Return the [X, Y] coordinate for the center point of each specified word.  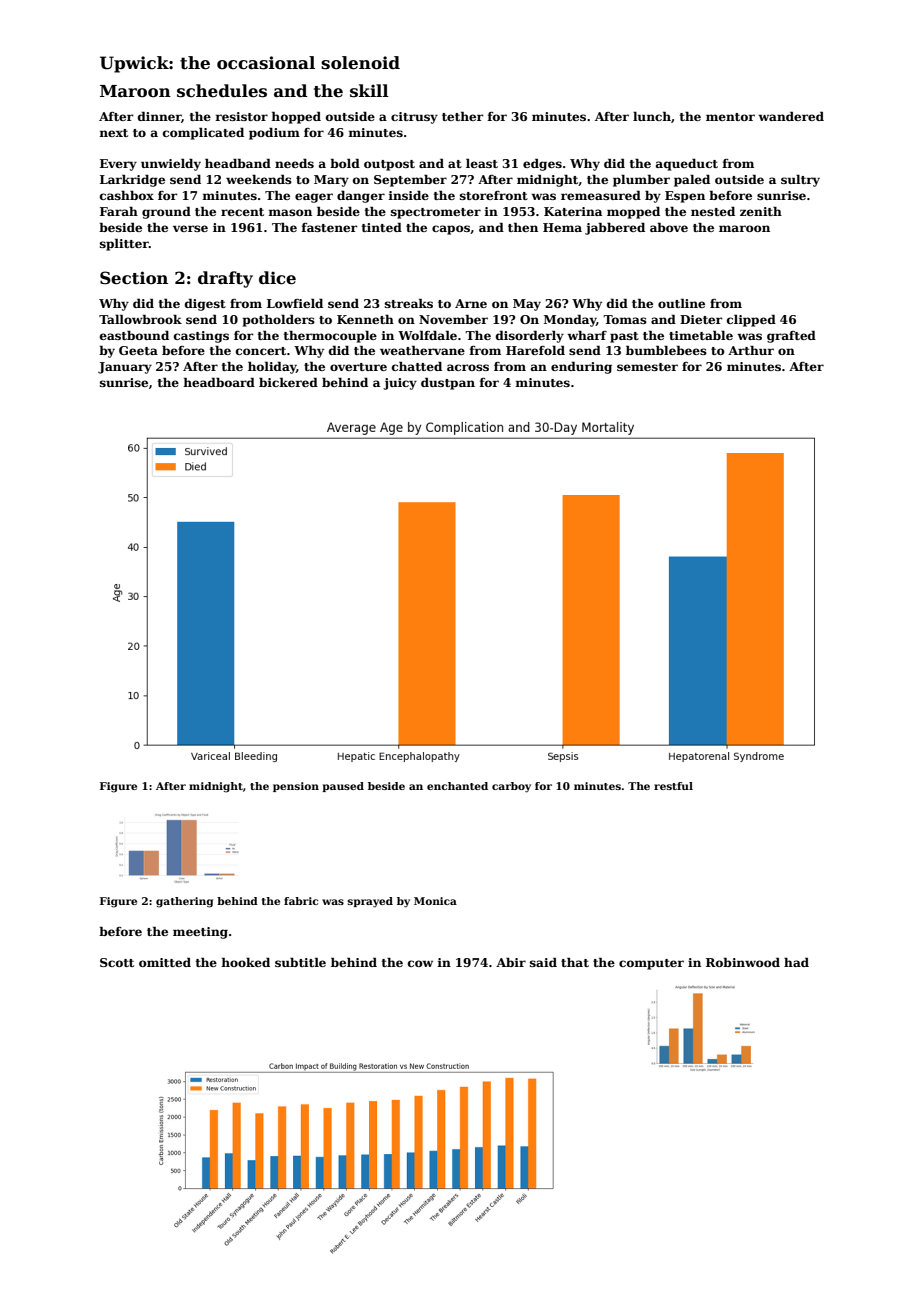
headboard [219, 382]
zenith [761, 211]
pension [296, 787]
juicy [400, 384]
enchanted [457, 786]
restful [673, 786]
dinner [160, 117]
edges [542, 164]
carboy [511, 787]
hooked [245, 962]
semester [647, 367]
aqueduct [687, 164]
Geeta [138, 350]
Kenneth [365, 319]
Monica [435, 901]
